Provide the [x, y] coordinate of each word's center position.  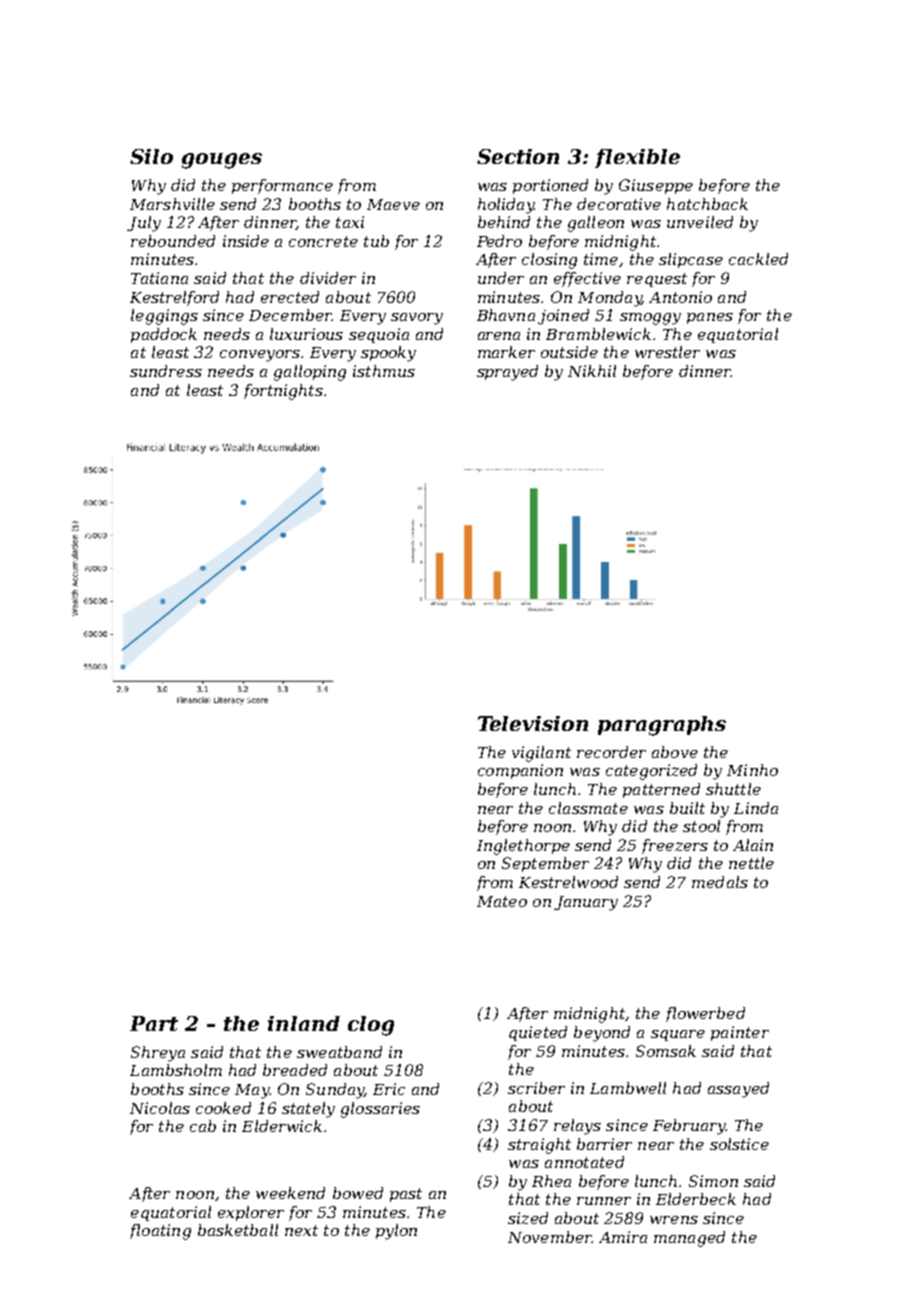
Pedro [499, 241]
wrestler [667, 352]
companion [520, 771]
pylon [396, 1232]
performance [282, 186]
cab [203, 1126]
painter [740, 1033]
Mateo [502, 901]
